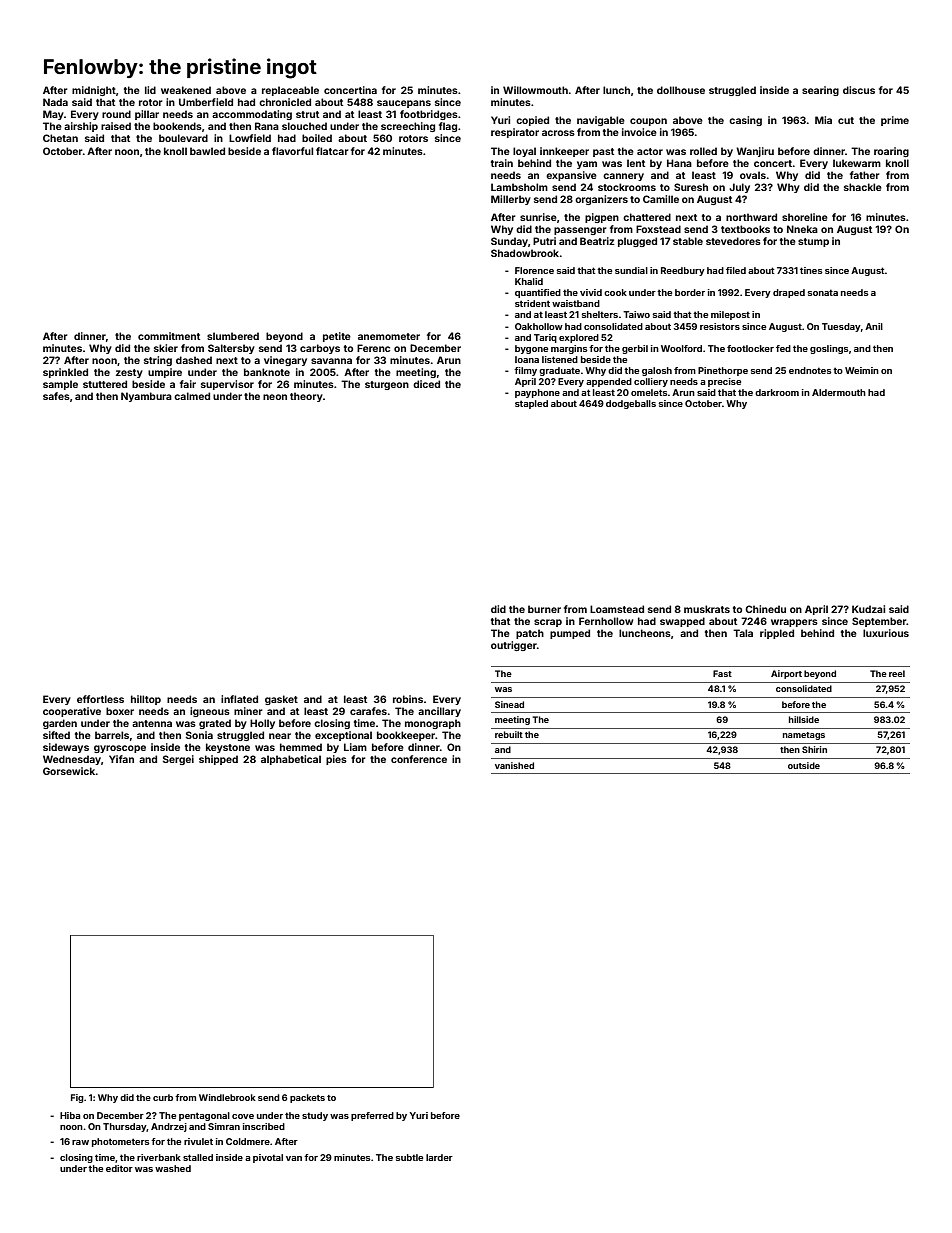 This screenshot has width=952, height=1233. Describe the element at coordinates (751, 217) in the screenshot. I see `northward` at that location.
